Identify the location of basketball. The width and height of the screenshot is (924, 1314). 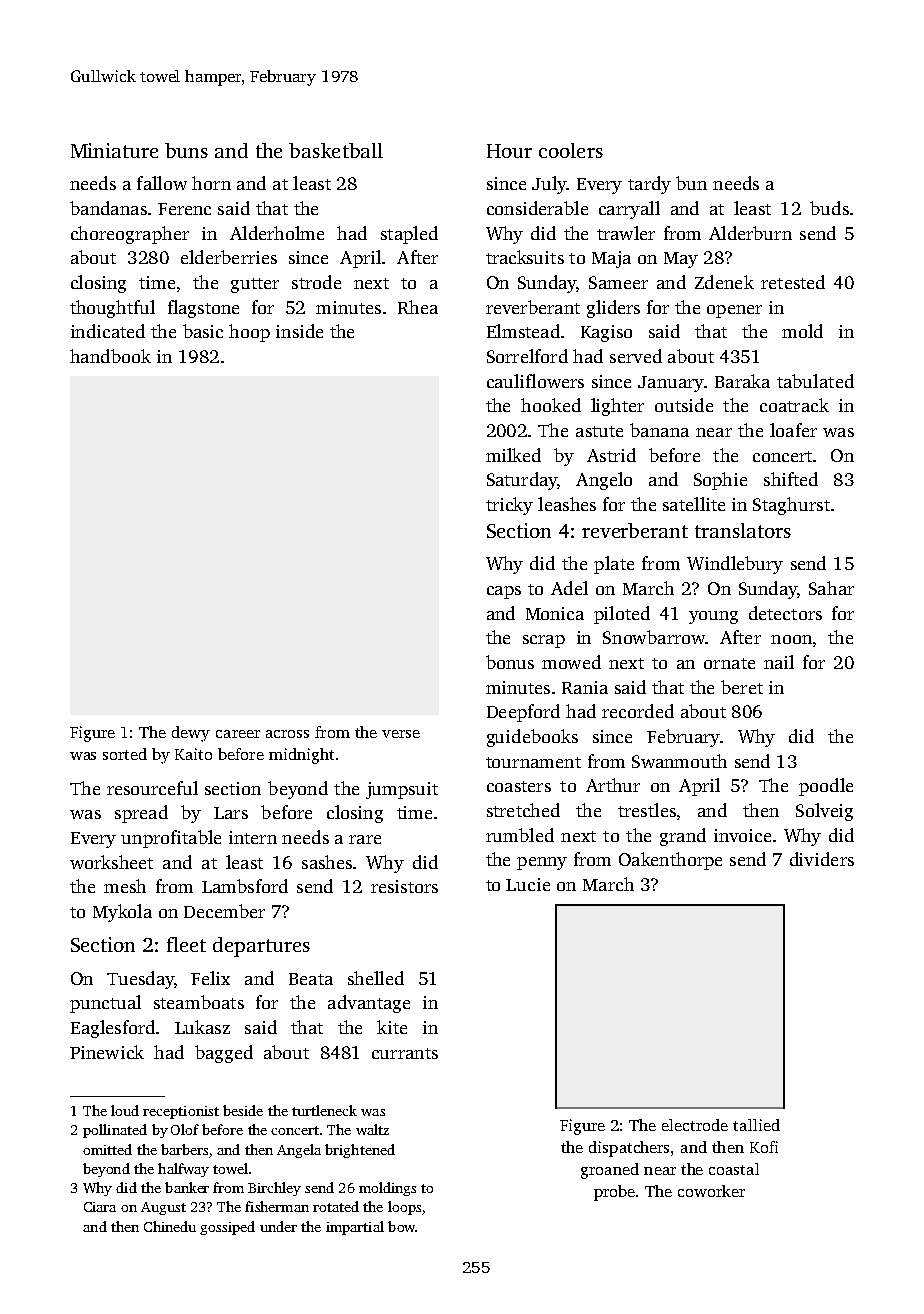
(336, 150).
